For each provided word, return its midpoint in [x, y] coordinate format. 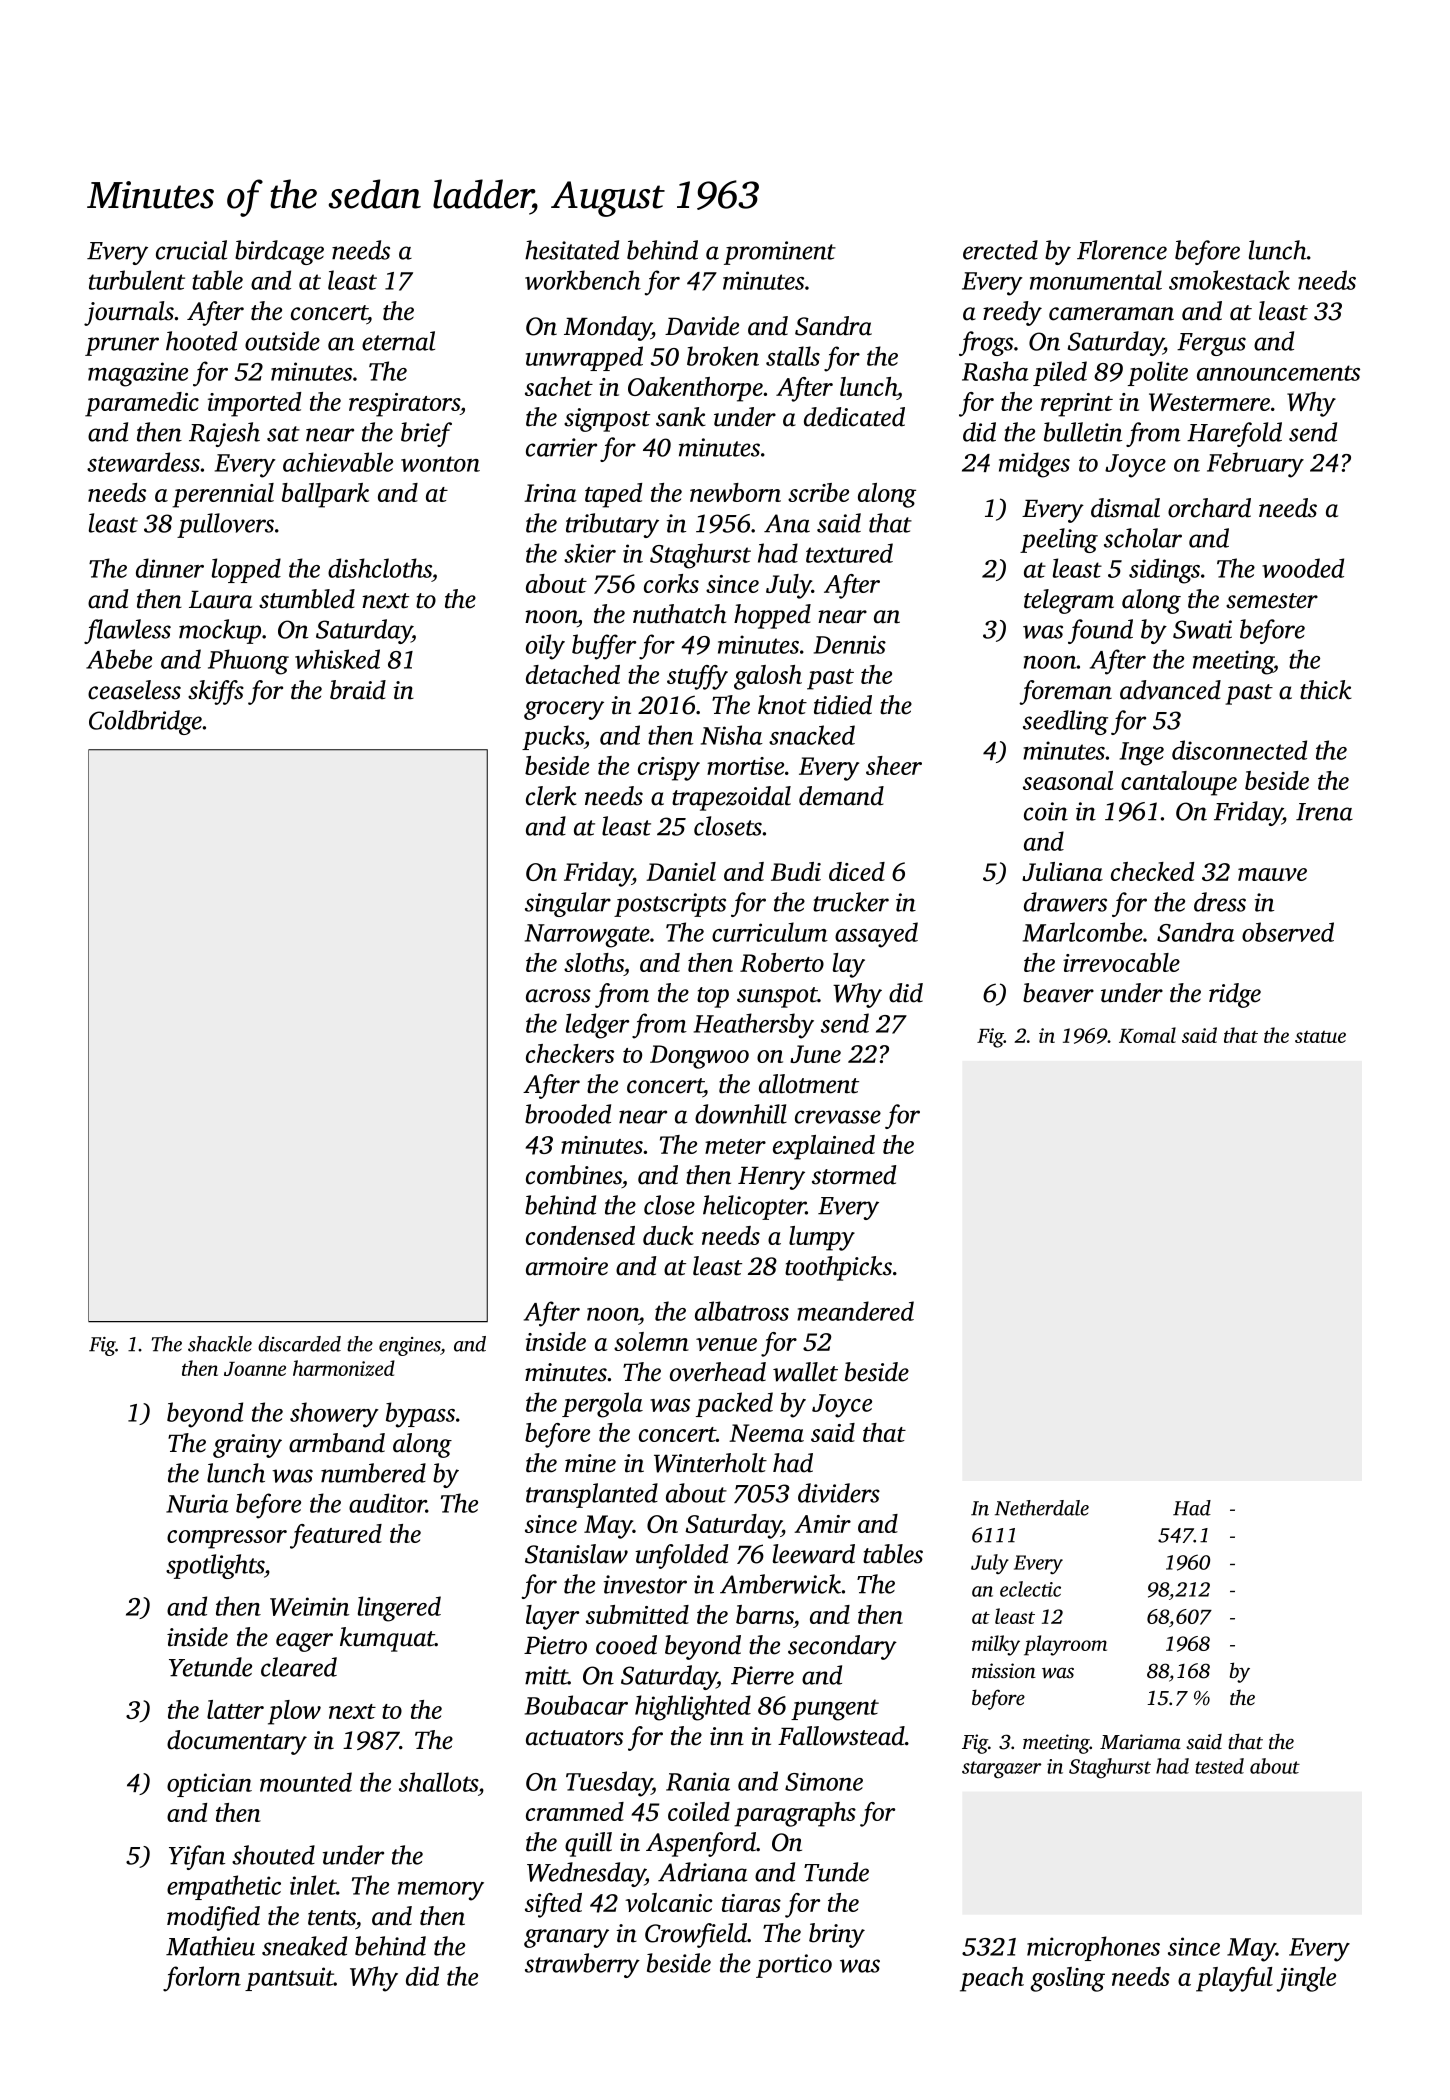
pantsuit [289, 1979]
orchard [1209, 508]
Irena [1324, 812]
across [558, 996]
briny [837, 1935]
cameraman [1111, 314]
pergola [602, 1405]
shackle [220, 1344]
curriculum [770, 932]
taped [613, 495]
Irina [550, 493]
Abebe [119, 659]
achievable [338, 462]
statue [1320, 1037]
